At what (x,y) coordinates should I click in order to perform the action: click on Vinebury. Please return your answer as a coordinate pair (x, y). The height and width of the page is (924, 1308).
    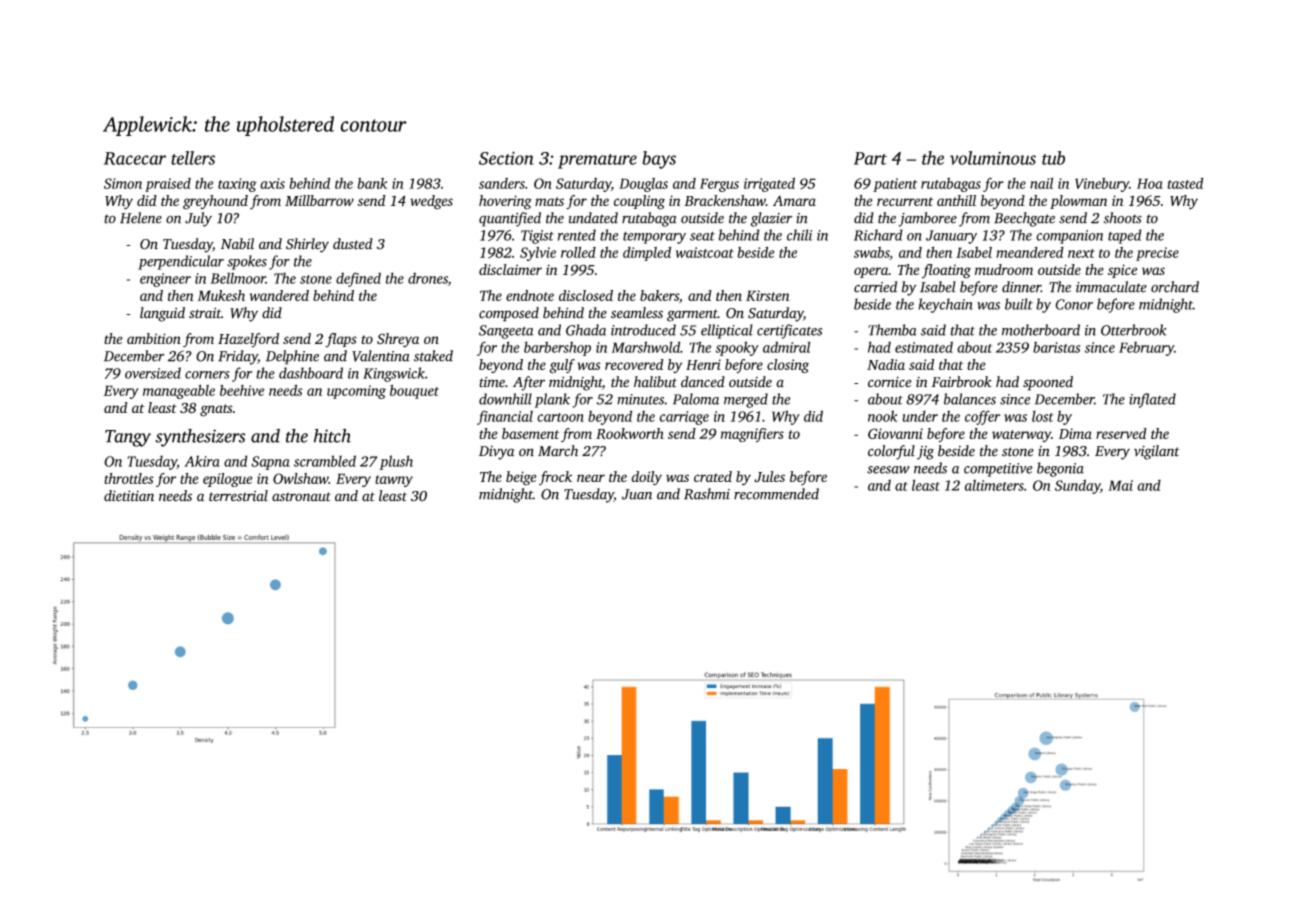
    Looking at the image, I should click on (1102, 184).
